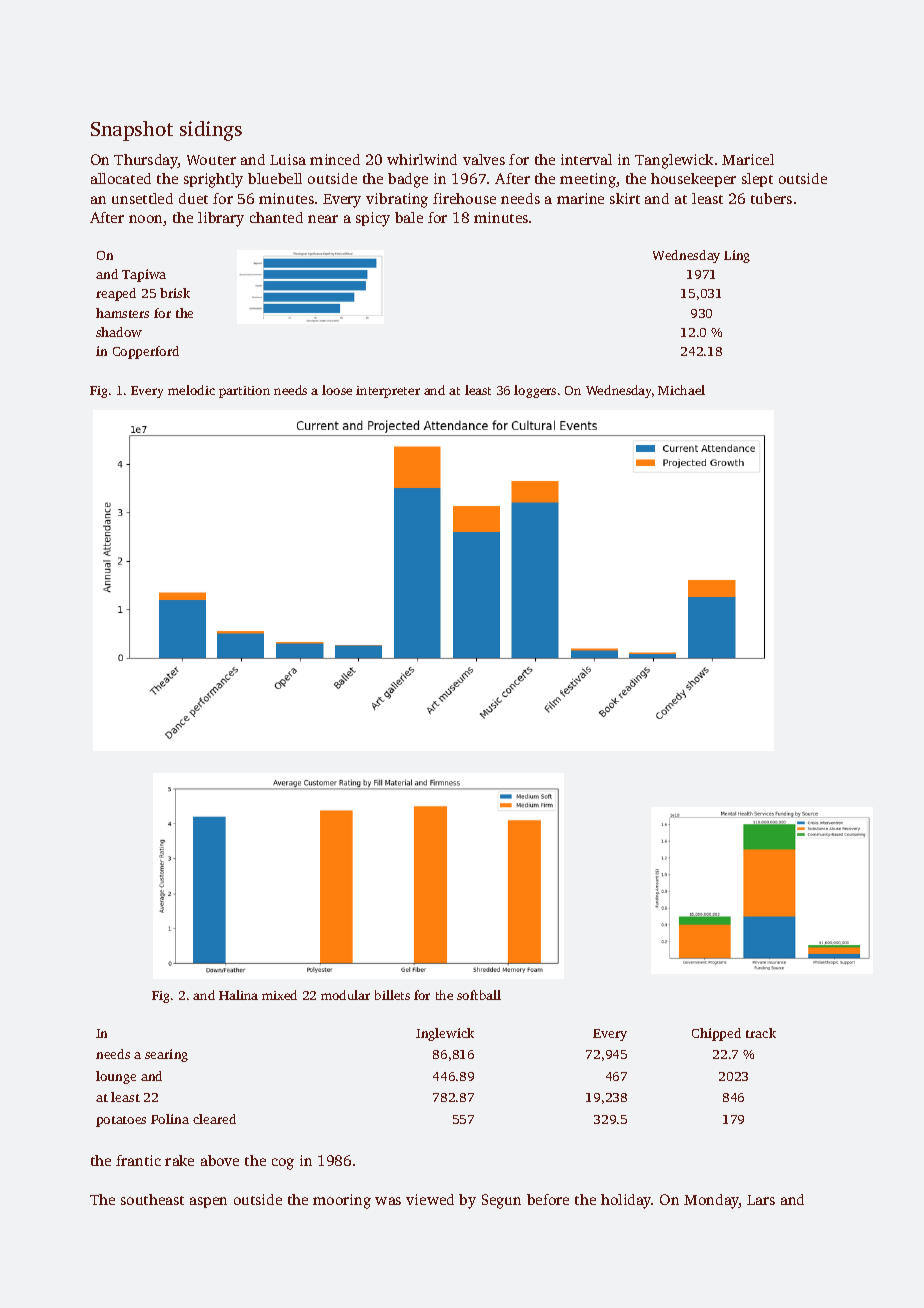 The height and width of the screenshot is (1308, 924). Describe the element at coordinates (388, 392) in the screenshot. I see `interpreter` at that location.
